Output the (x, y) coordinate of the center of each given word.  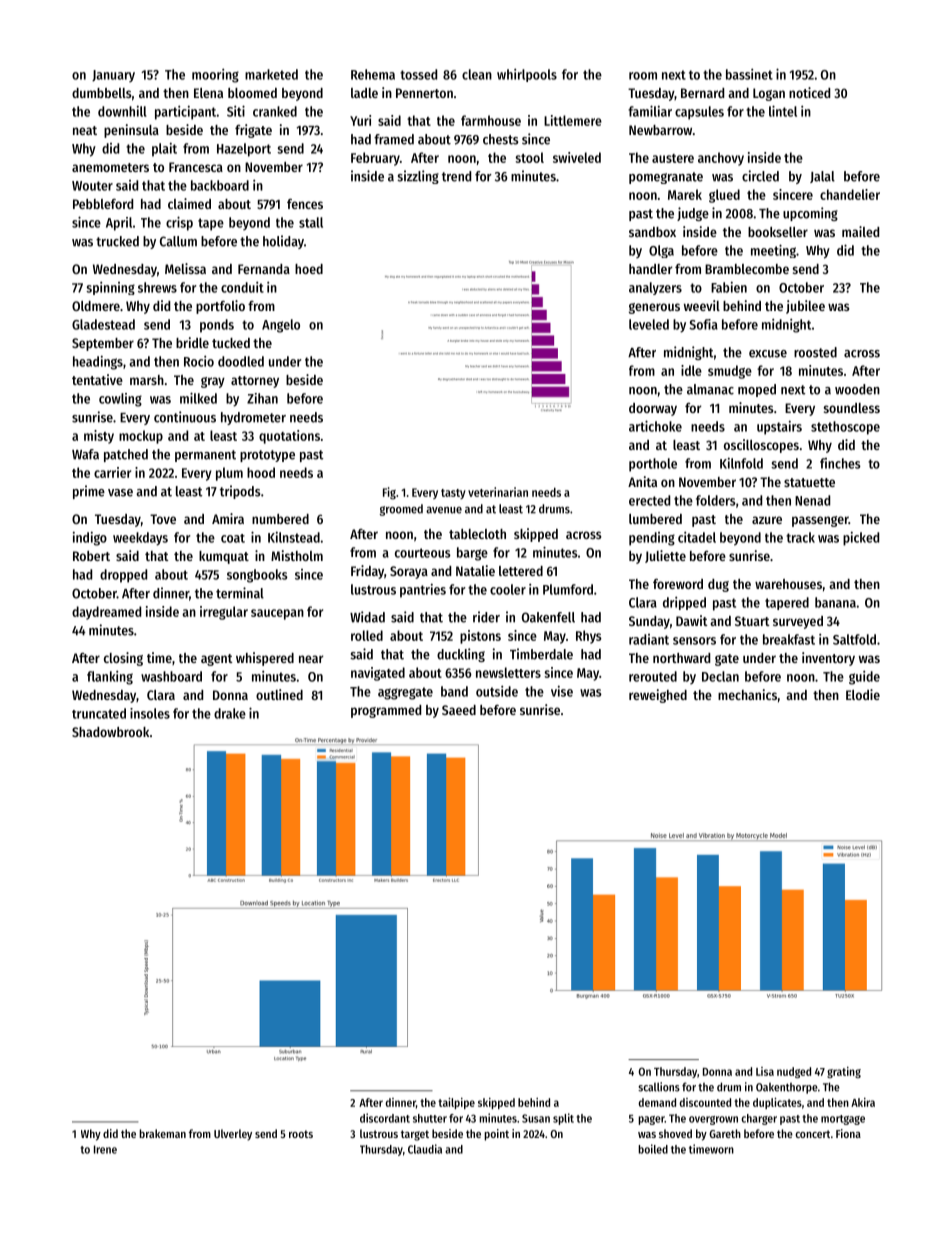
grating (844, 1072)
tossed (418, 74)
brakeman (162, 1133)
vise (562, 691)
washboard (171, 676)
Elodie (863, 694)
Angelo (281, 326)
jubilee (805, 307)
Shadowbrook (110, 732)
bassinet (749, 74)
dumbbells (102, 93)
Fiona (848, 1133)
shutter (430, 1118)
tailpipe (456, 1103)
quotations (289, 437)
